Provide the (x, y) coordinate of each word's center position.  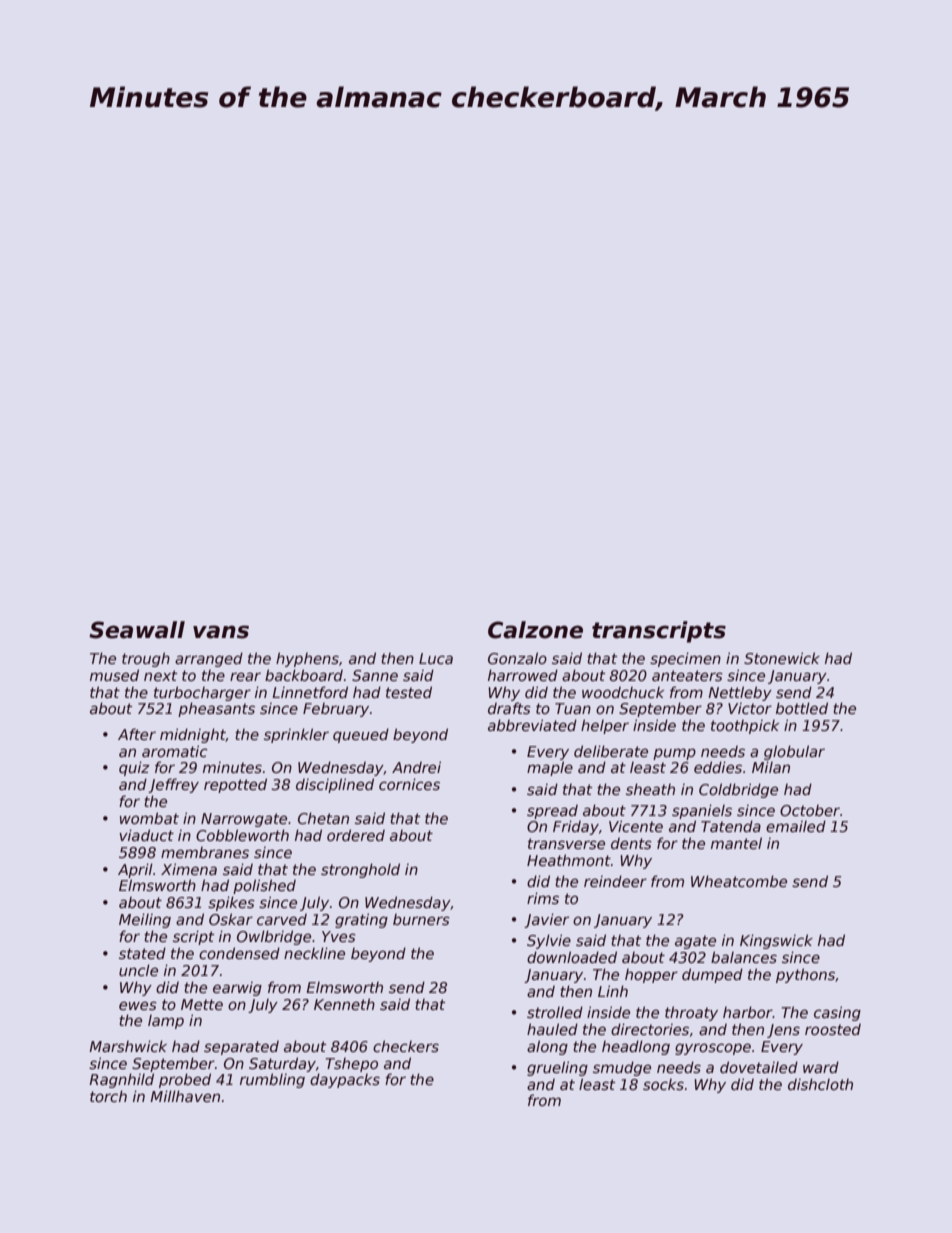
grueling (557, 1068)
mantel (736, 843)
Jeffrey (173, 785)
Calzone (535, 630)
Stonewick (782, 658)
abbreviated (532, 725)
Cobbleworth (242, 835)
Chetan (323, 818)
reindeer (615, 881)
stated (142, 953)
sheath (650, 789)
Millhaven (185, 1096)
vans (221, 632)
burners (421, 919)
